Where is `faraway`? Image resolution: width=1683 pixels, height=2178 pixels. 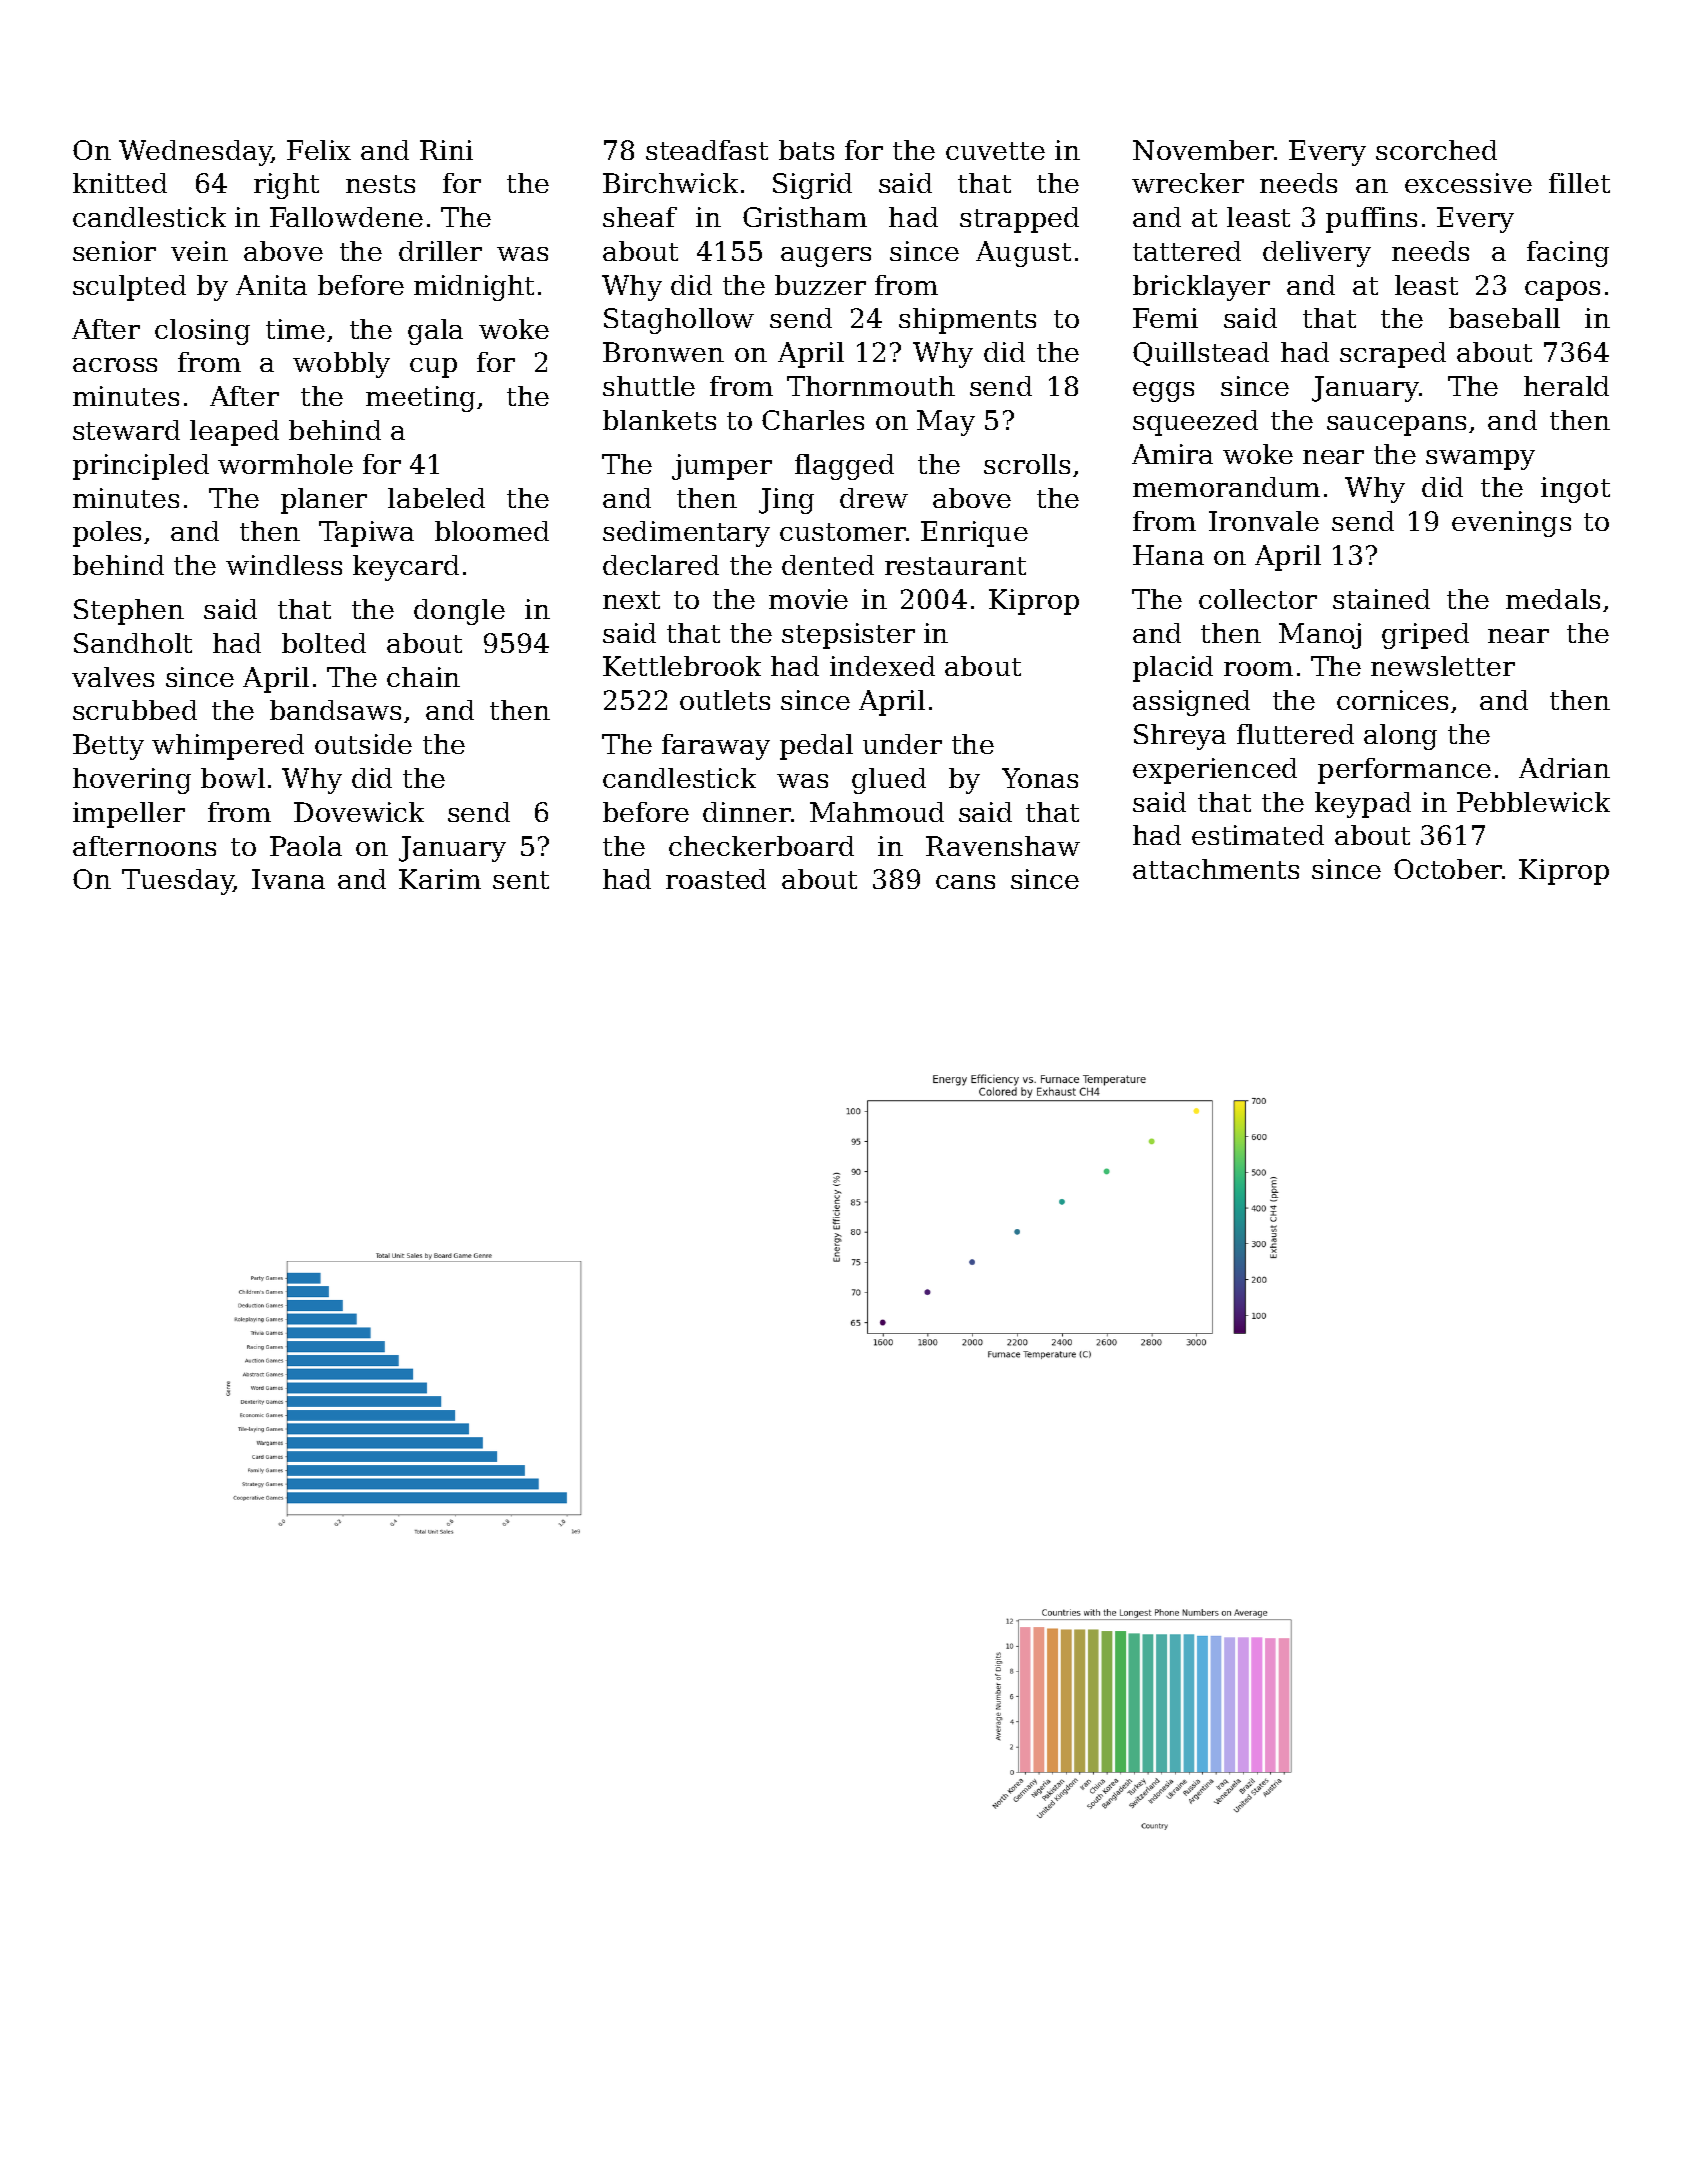
faraway is located at coordinates (716, 747).
